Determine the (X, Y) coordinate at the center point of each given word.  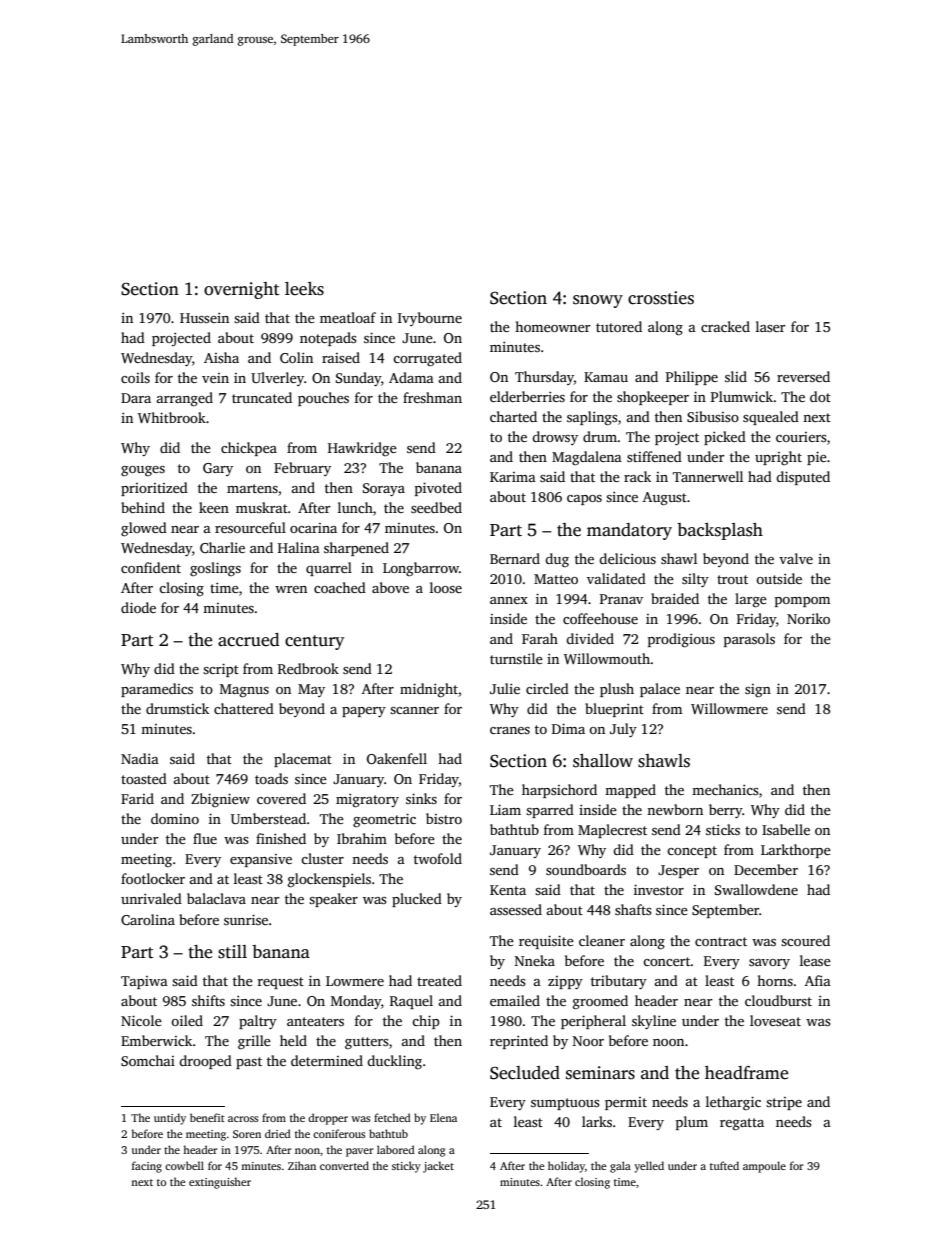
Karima (513, 477)
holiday (566, 1167)
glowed (144, 529)
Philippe (692, 378)
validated (616, 578)
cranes (510, 730)
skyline (654, 1022)
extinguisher (220, 1183)
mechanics (725, 789)
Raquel (411, 1002)
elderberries (527, 396)
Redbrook (308, 668)
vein (215, 378)
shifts (208, 1000)
